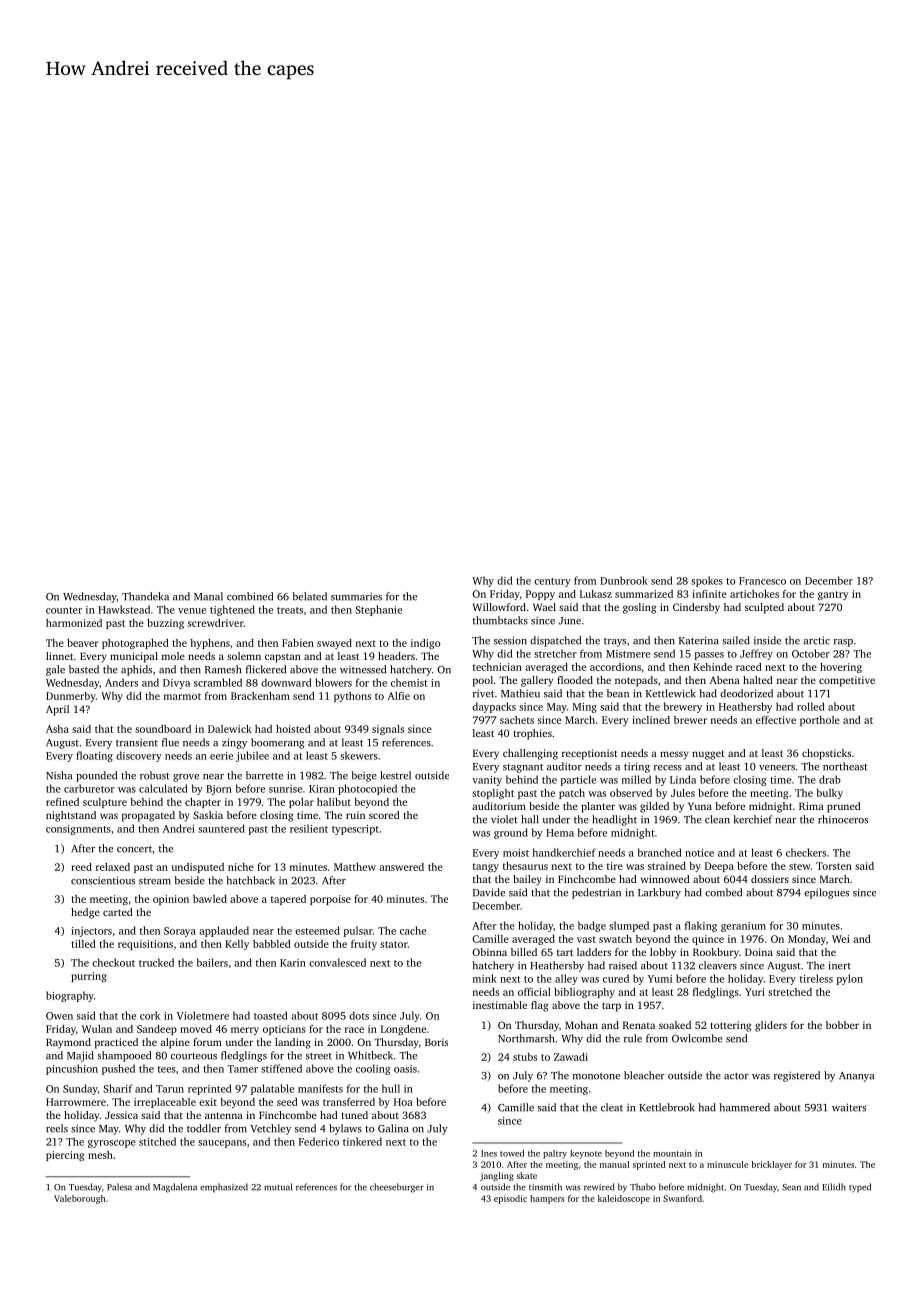 The image size is (924, 1308). I want to click on Brackenham, so click(260, 696).
